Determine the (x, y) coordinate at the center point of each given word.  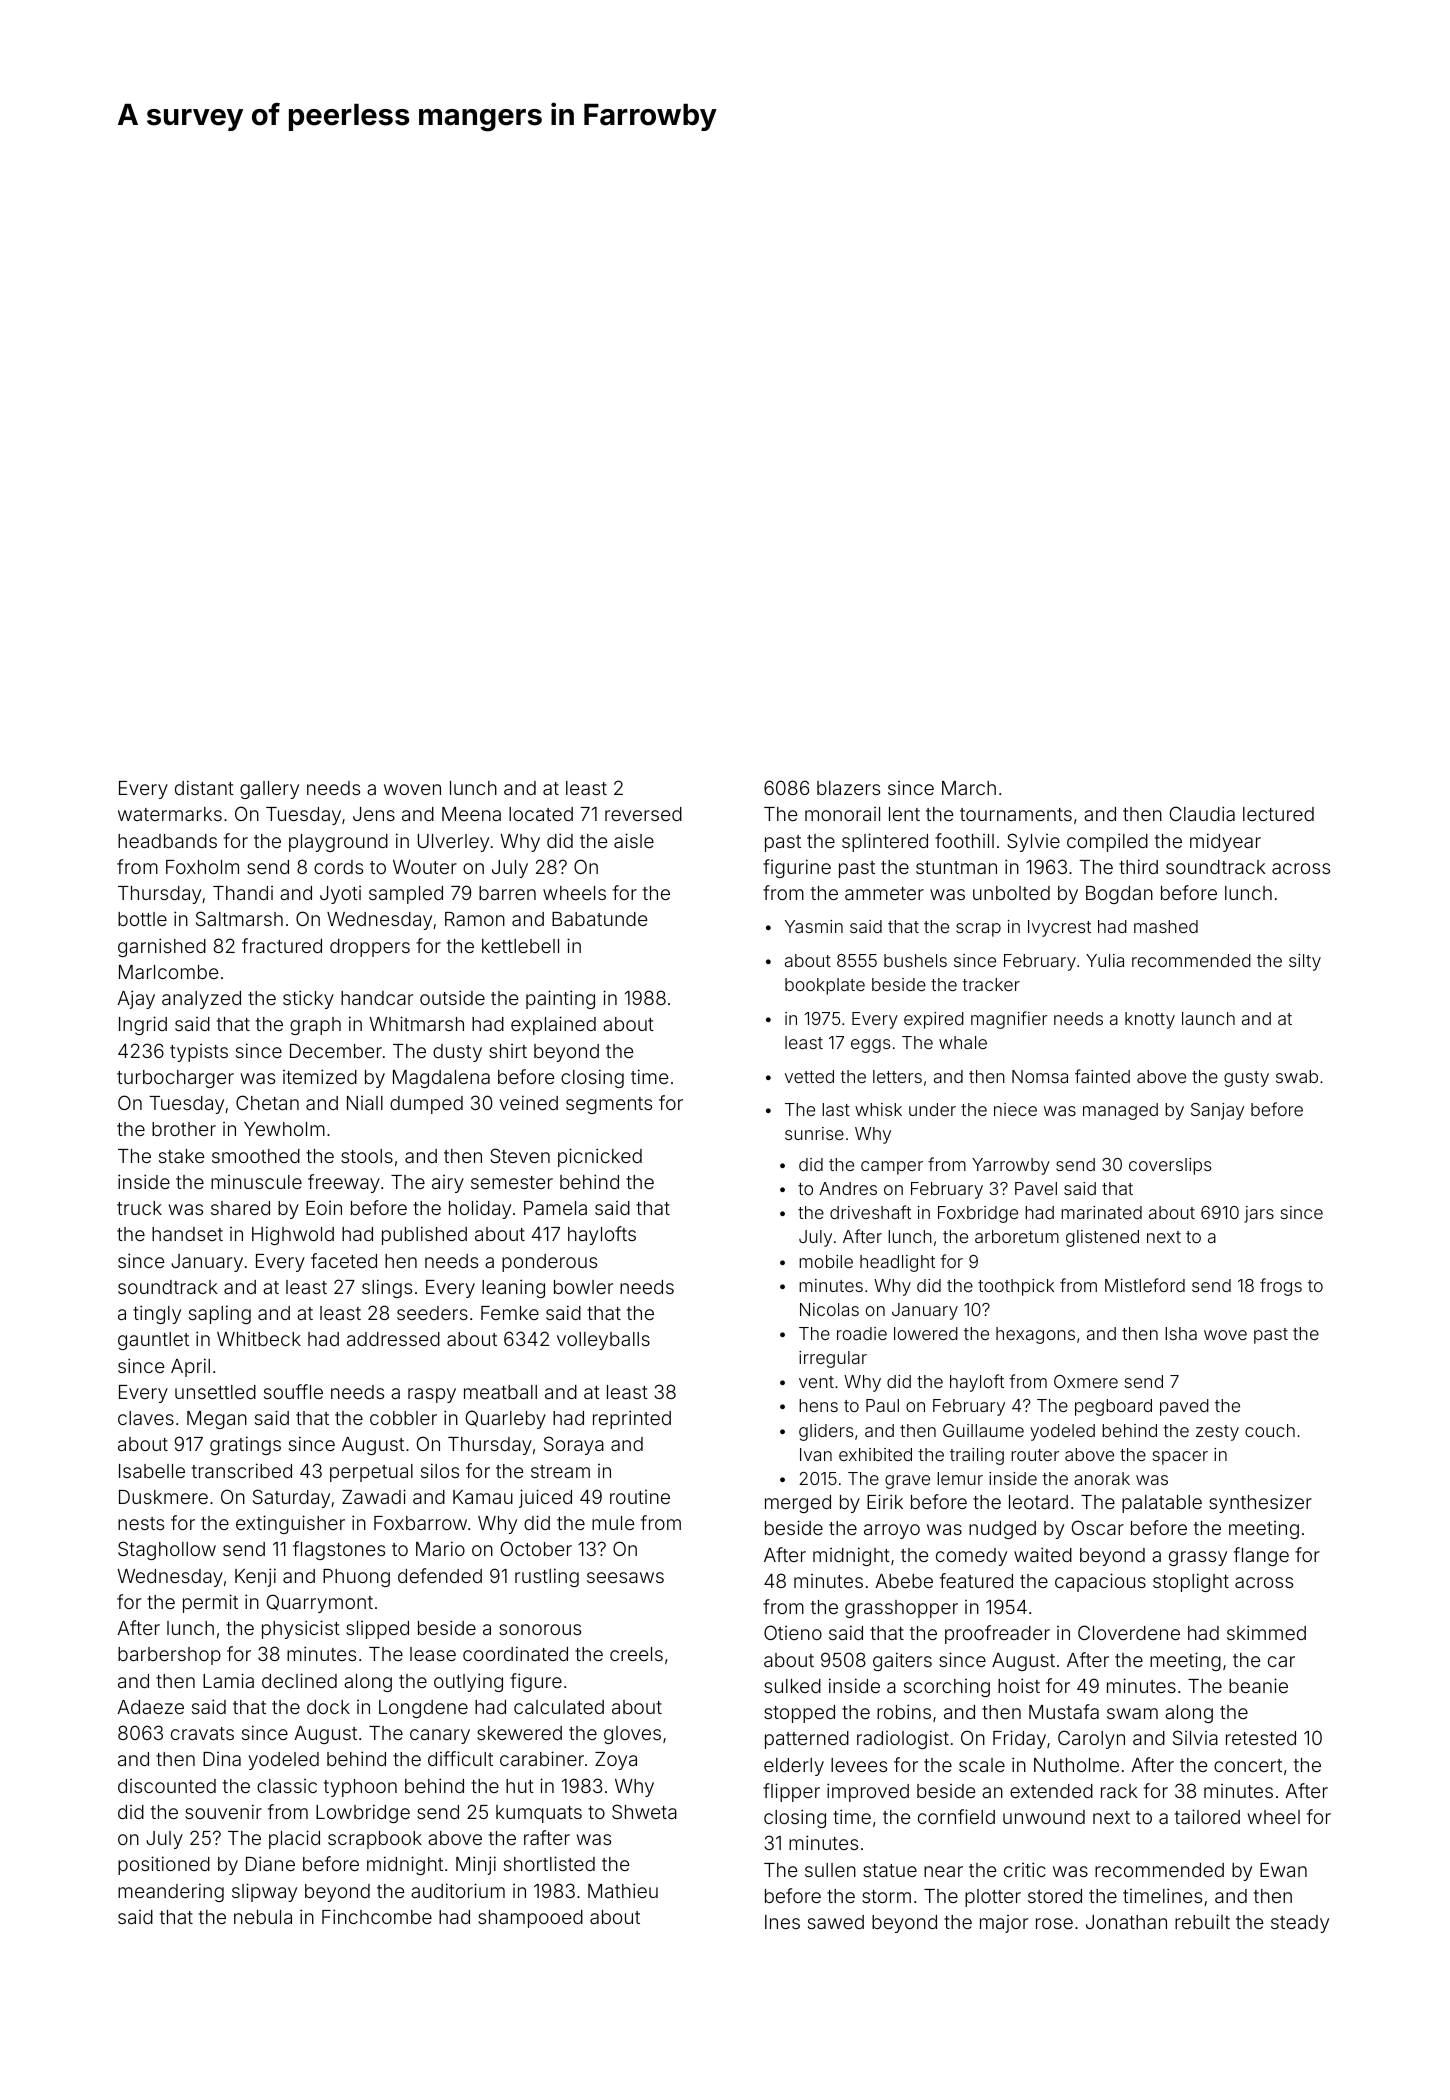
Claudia (1202, 813)
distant (204, 787)
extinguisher (290, 1524)
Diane (270, 1863)
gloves (632, 1735)
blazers (848, 788)
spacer (1180, 1458)
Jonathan (1126, 1922)
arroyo (892, 1531)
